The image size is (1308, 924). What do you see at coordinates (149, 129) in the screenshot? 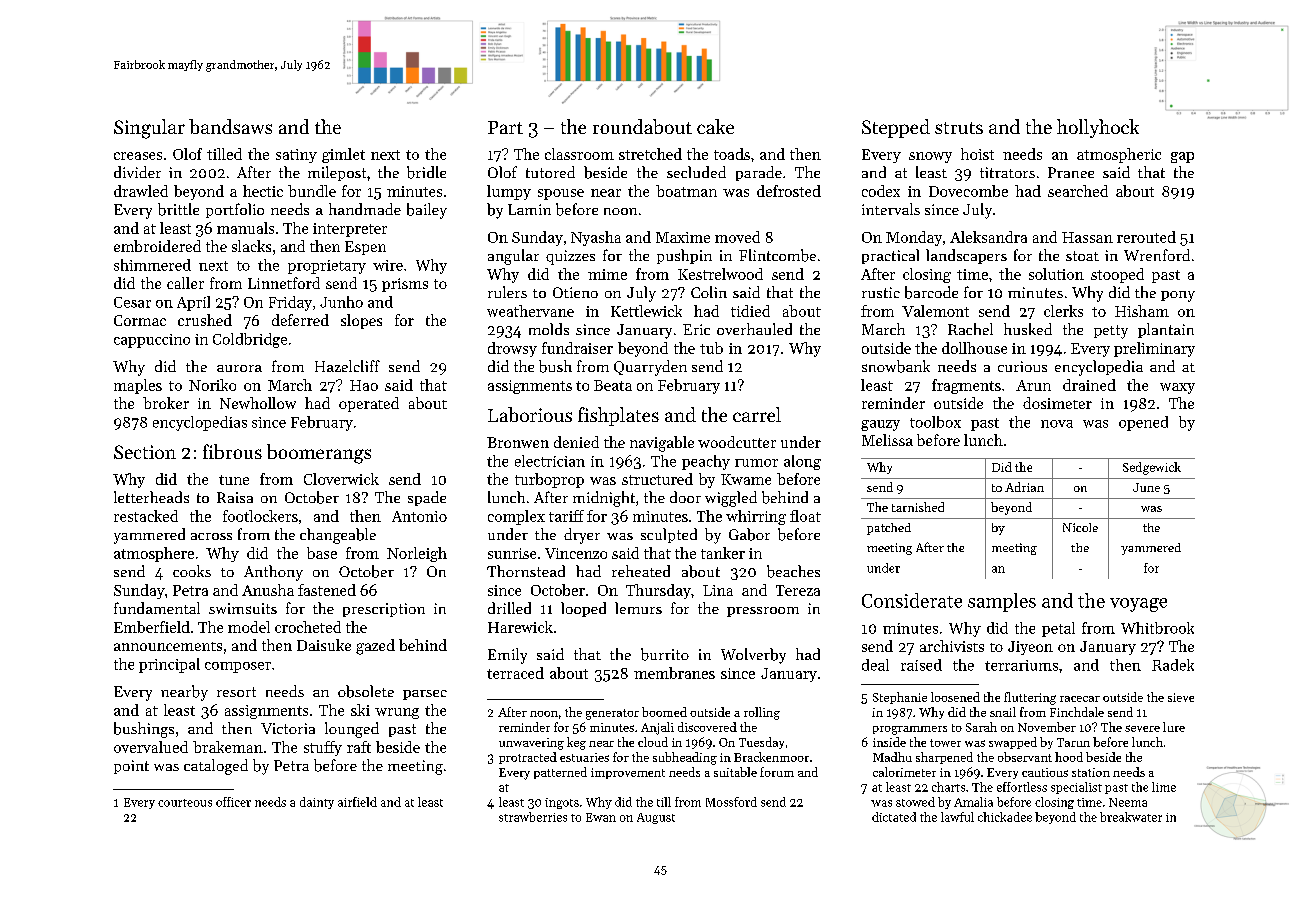
I see `Singular` at bounding box center [149, 129].
